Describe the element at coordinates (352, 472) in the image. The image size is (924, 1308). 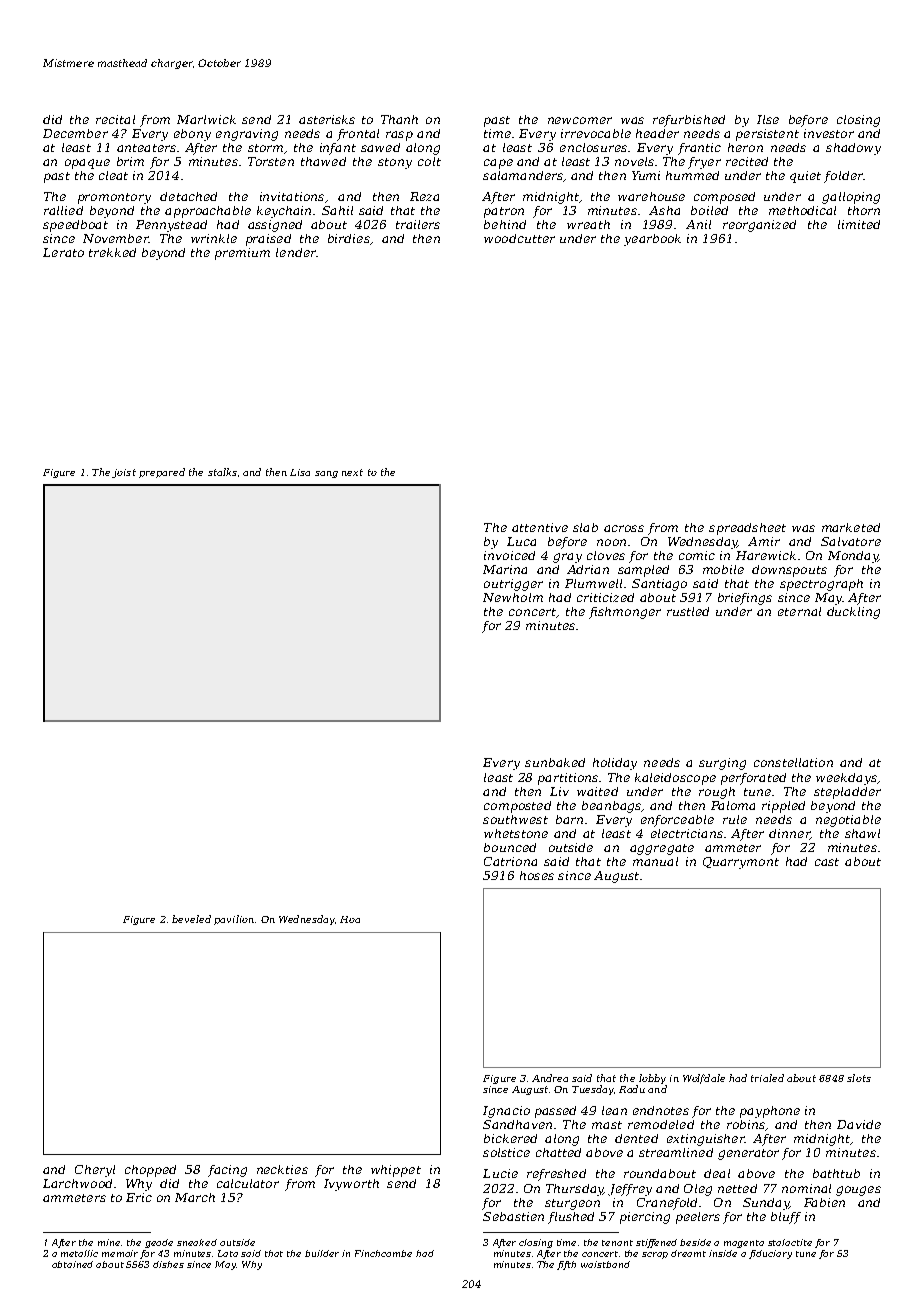
I see `next` at that location.
